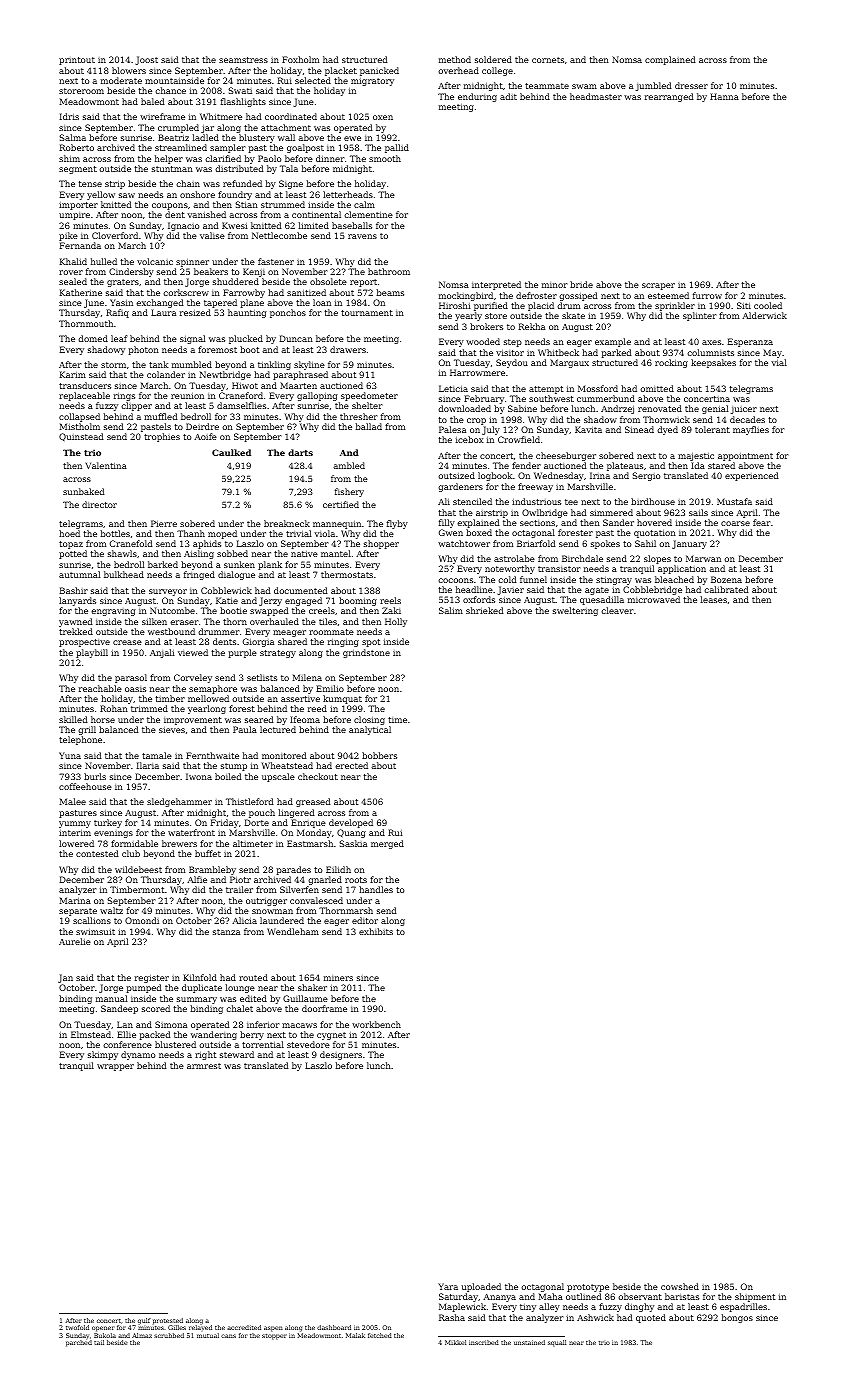 The image size is (849, 1400). I want to click on exhibits, so click(376, 931).
